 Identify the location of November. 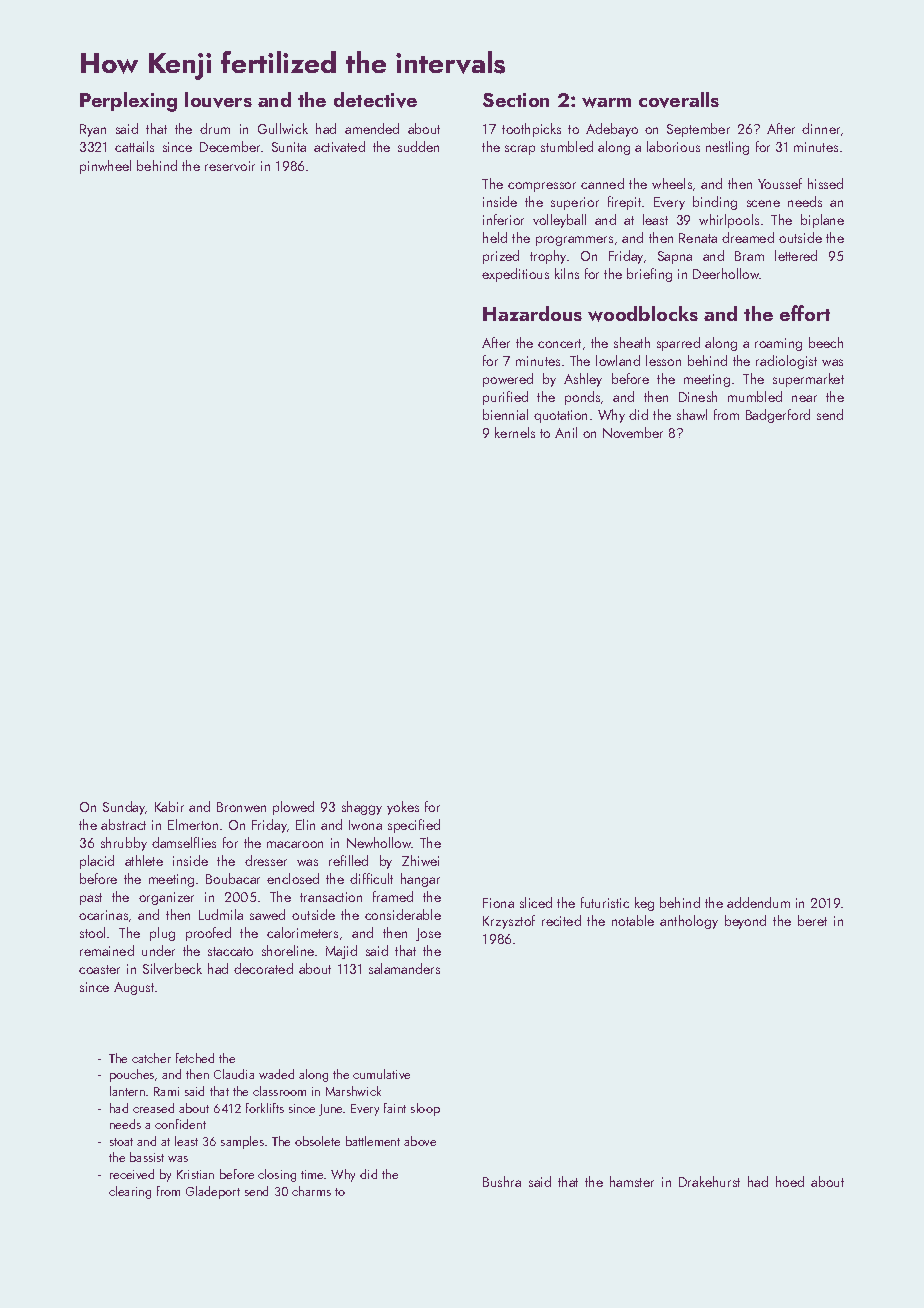
(633, 432).
